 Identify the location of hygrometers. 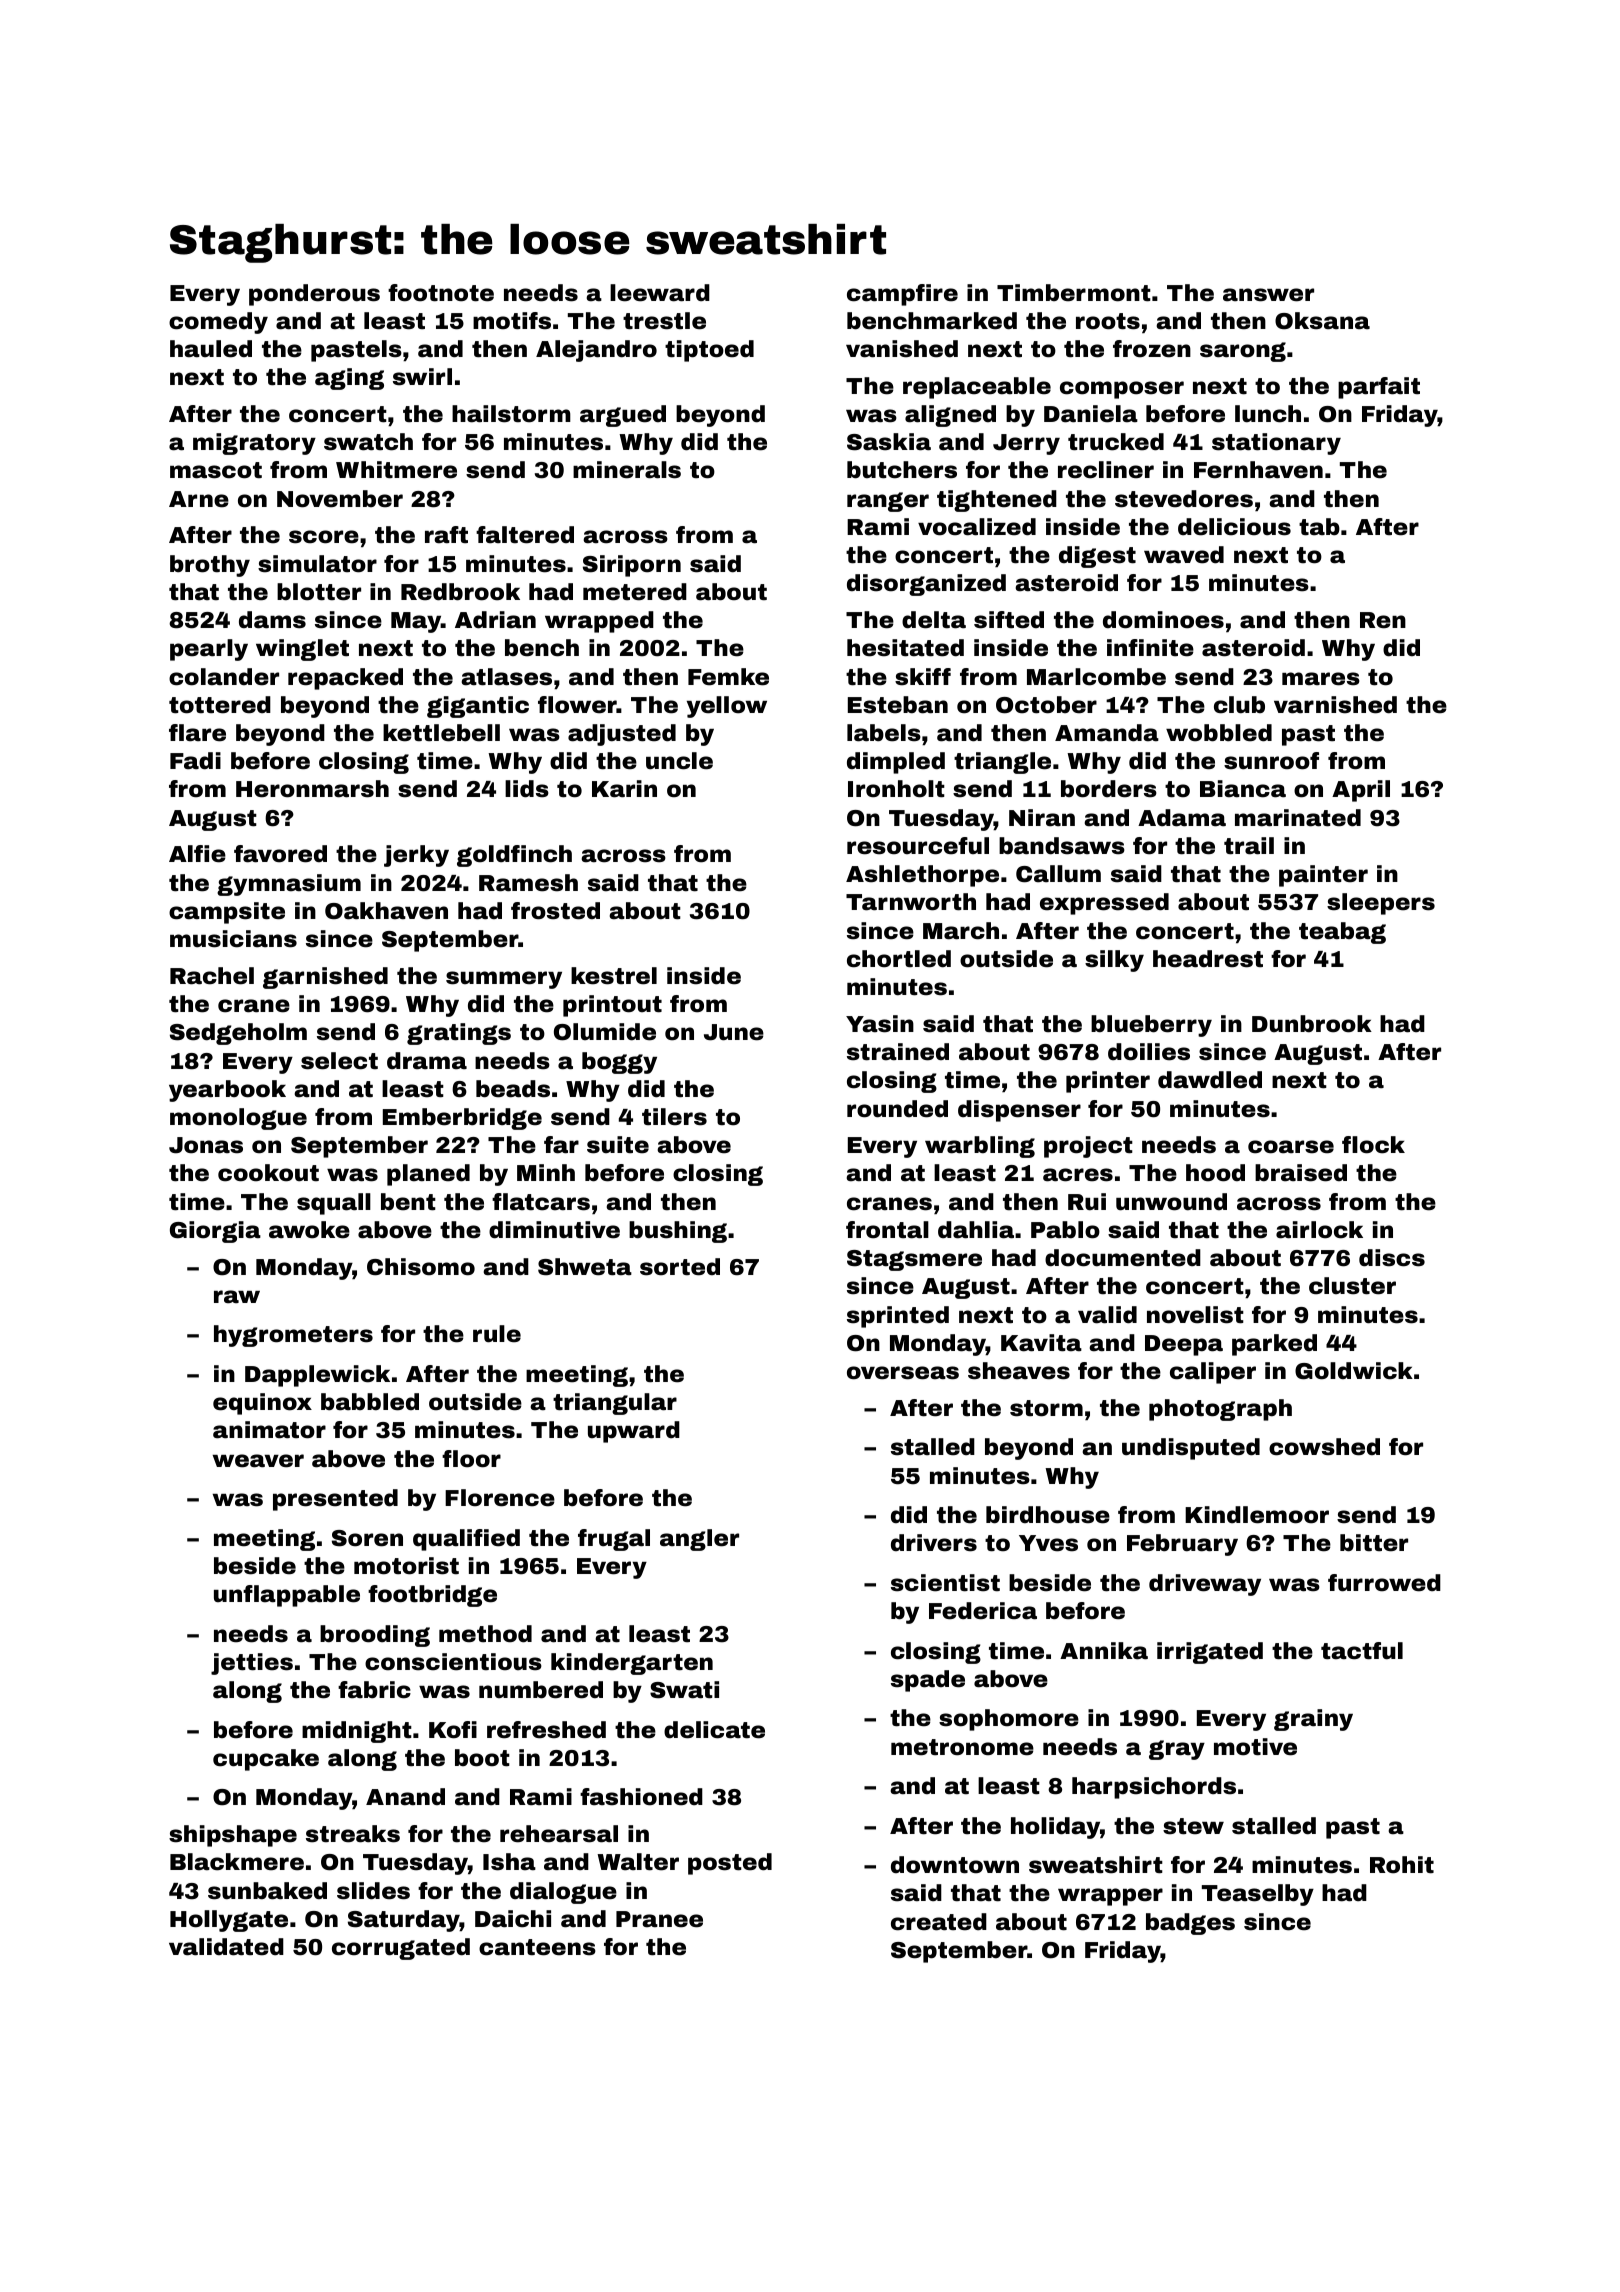
(293, 1336).
